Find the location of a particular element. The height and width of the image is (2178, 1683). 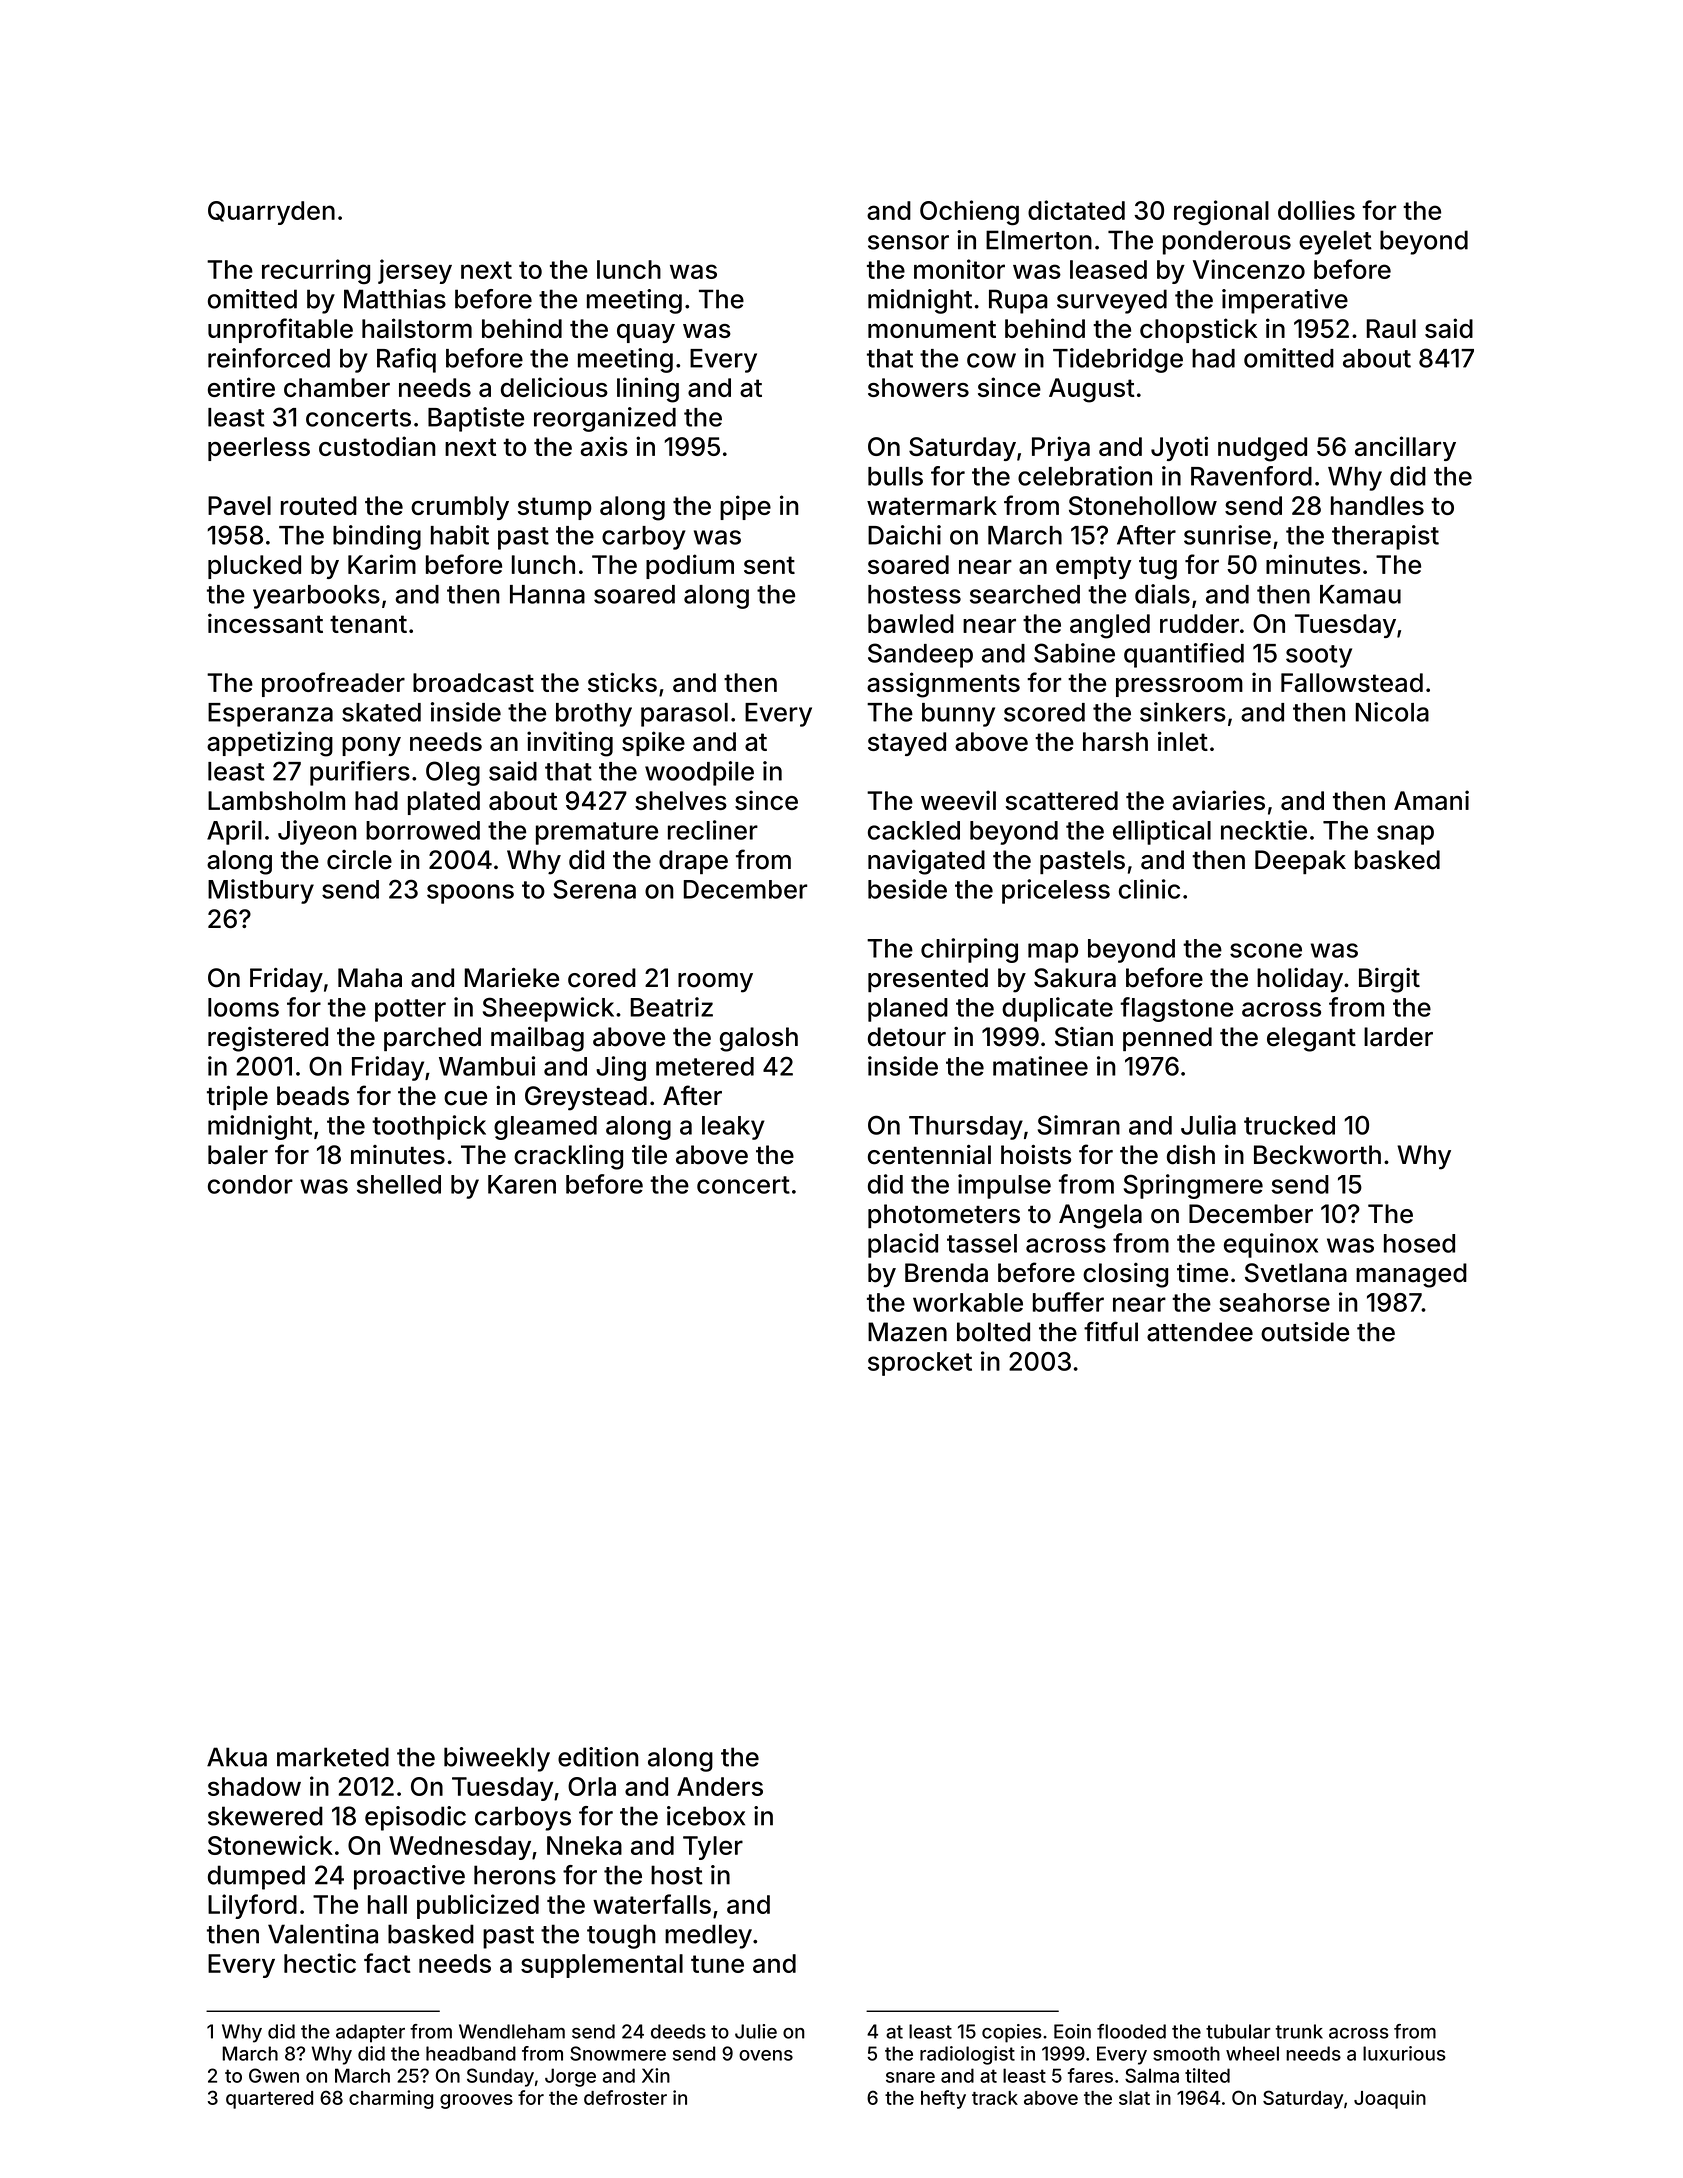

jersey is located at coordinates (415, 271).
